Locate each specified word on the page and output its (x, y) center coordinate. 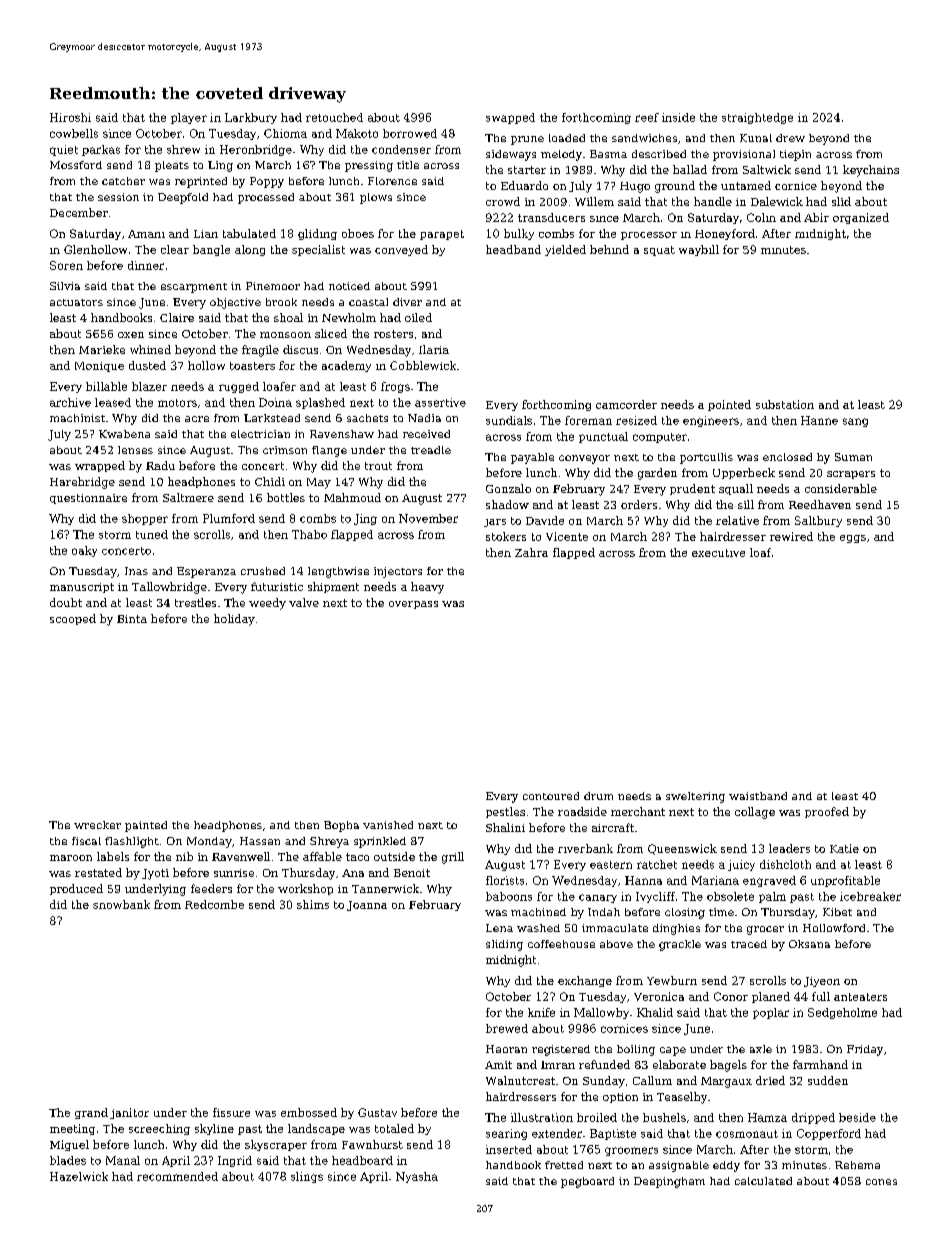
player (189, 118)
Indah (604, 912)
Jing (365, 519)
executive (718, 553)
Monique (99, 367)
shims (313, 904)
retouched (334, 117)
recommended (177, 1176)
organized (861, 218)
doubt (66, 602)
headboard (362, 1160)
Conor (731, 996)
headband (513, 249)
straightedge (757, 118)
